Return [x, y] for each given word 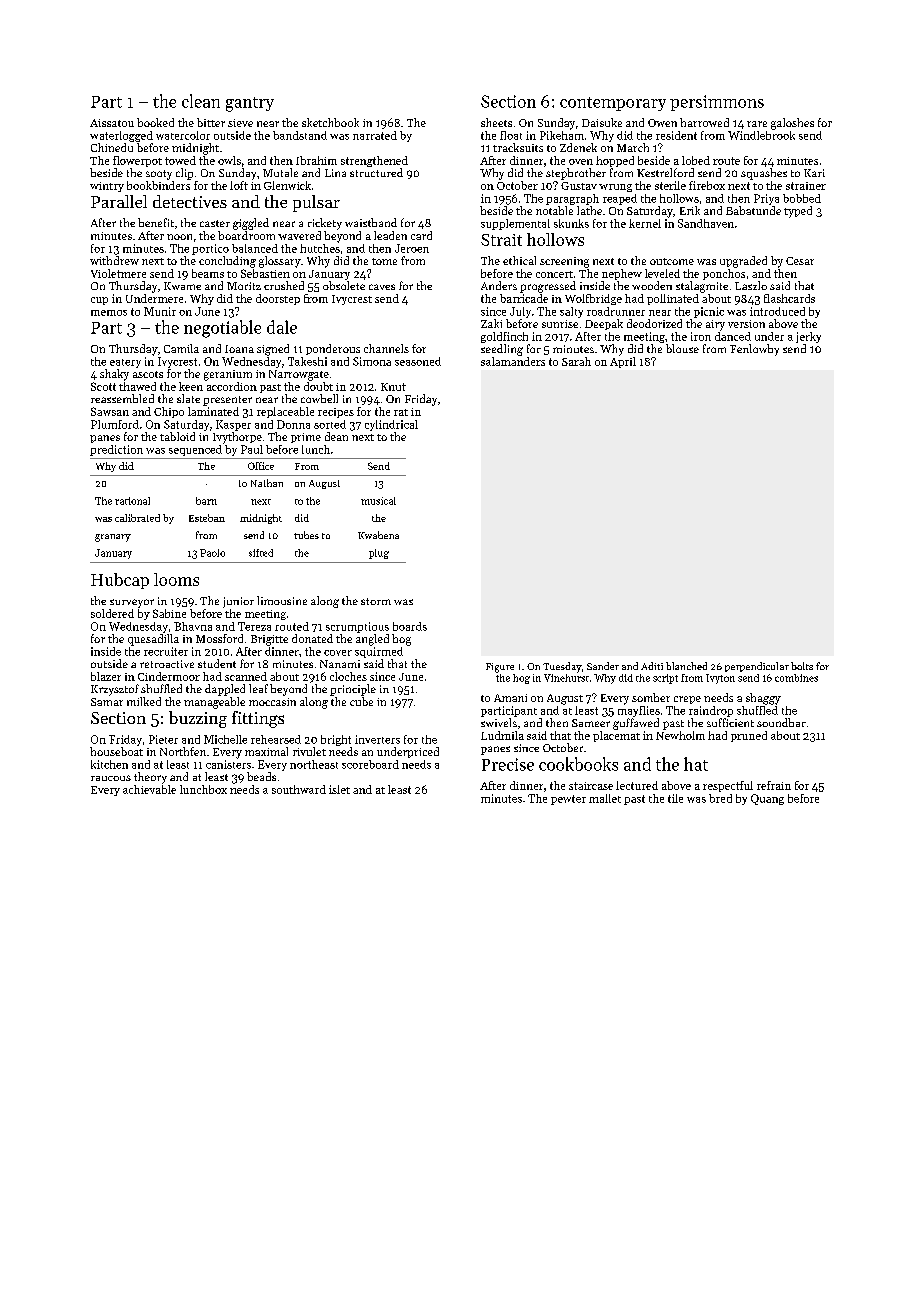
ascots [148, 374]
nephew [622, 274]
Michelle [225, 739]
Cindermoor [169, 676]
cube [361, 701]
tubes [306, 535]
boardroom [246, 235]
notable [554, 210]
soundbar [781, 722]
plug [379, 554]
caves [382, 287]
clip [184, 174]
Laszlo [751, 285]
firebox [707, 185]
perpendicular [757, 667]
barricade [524, 298]
